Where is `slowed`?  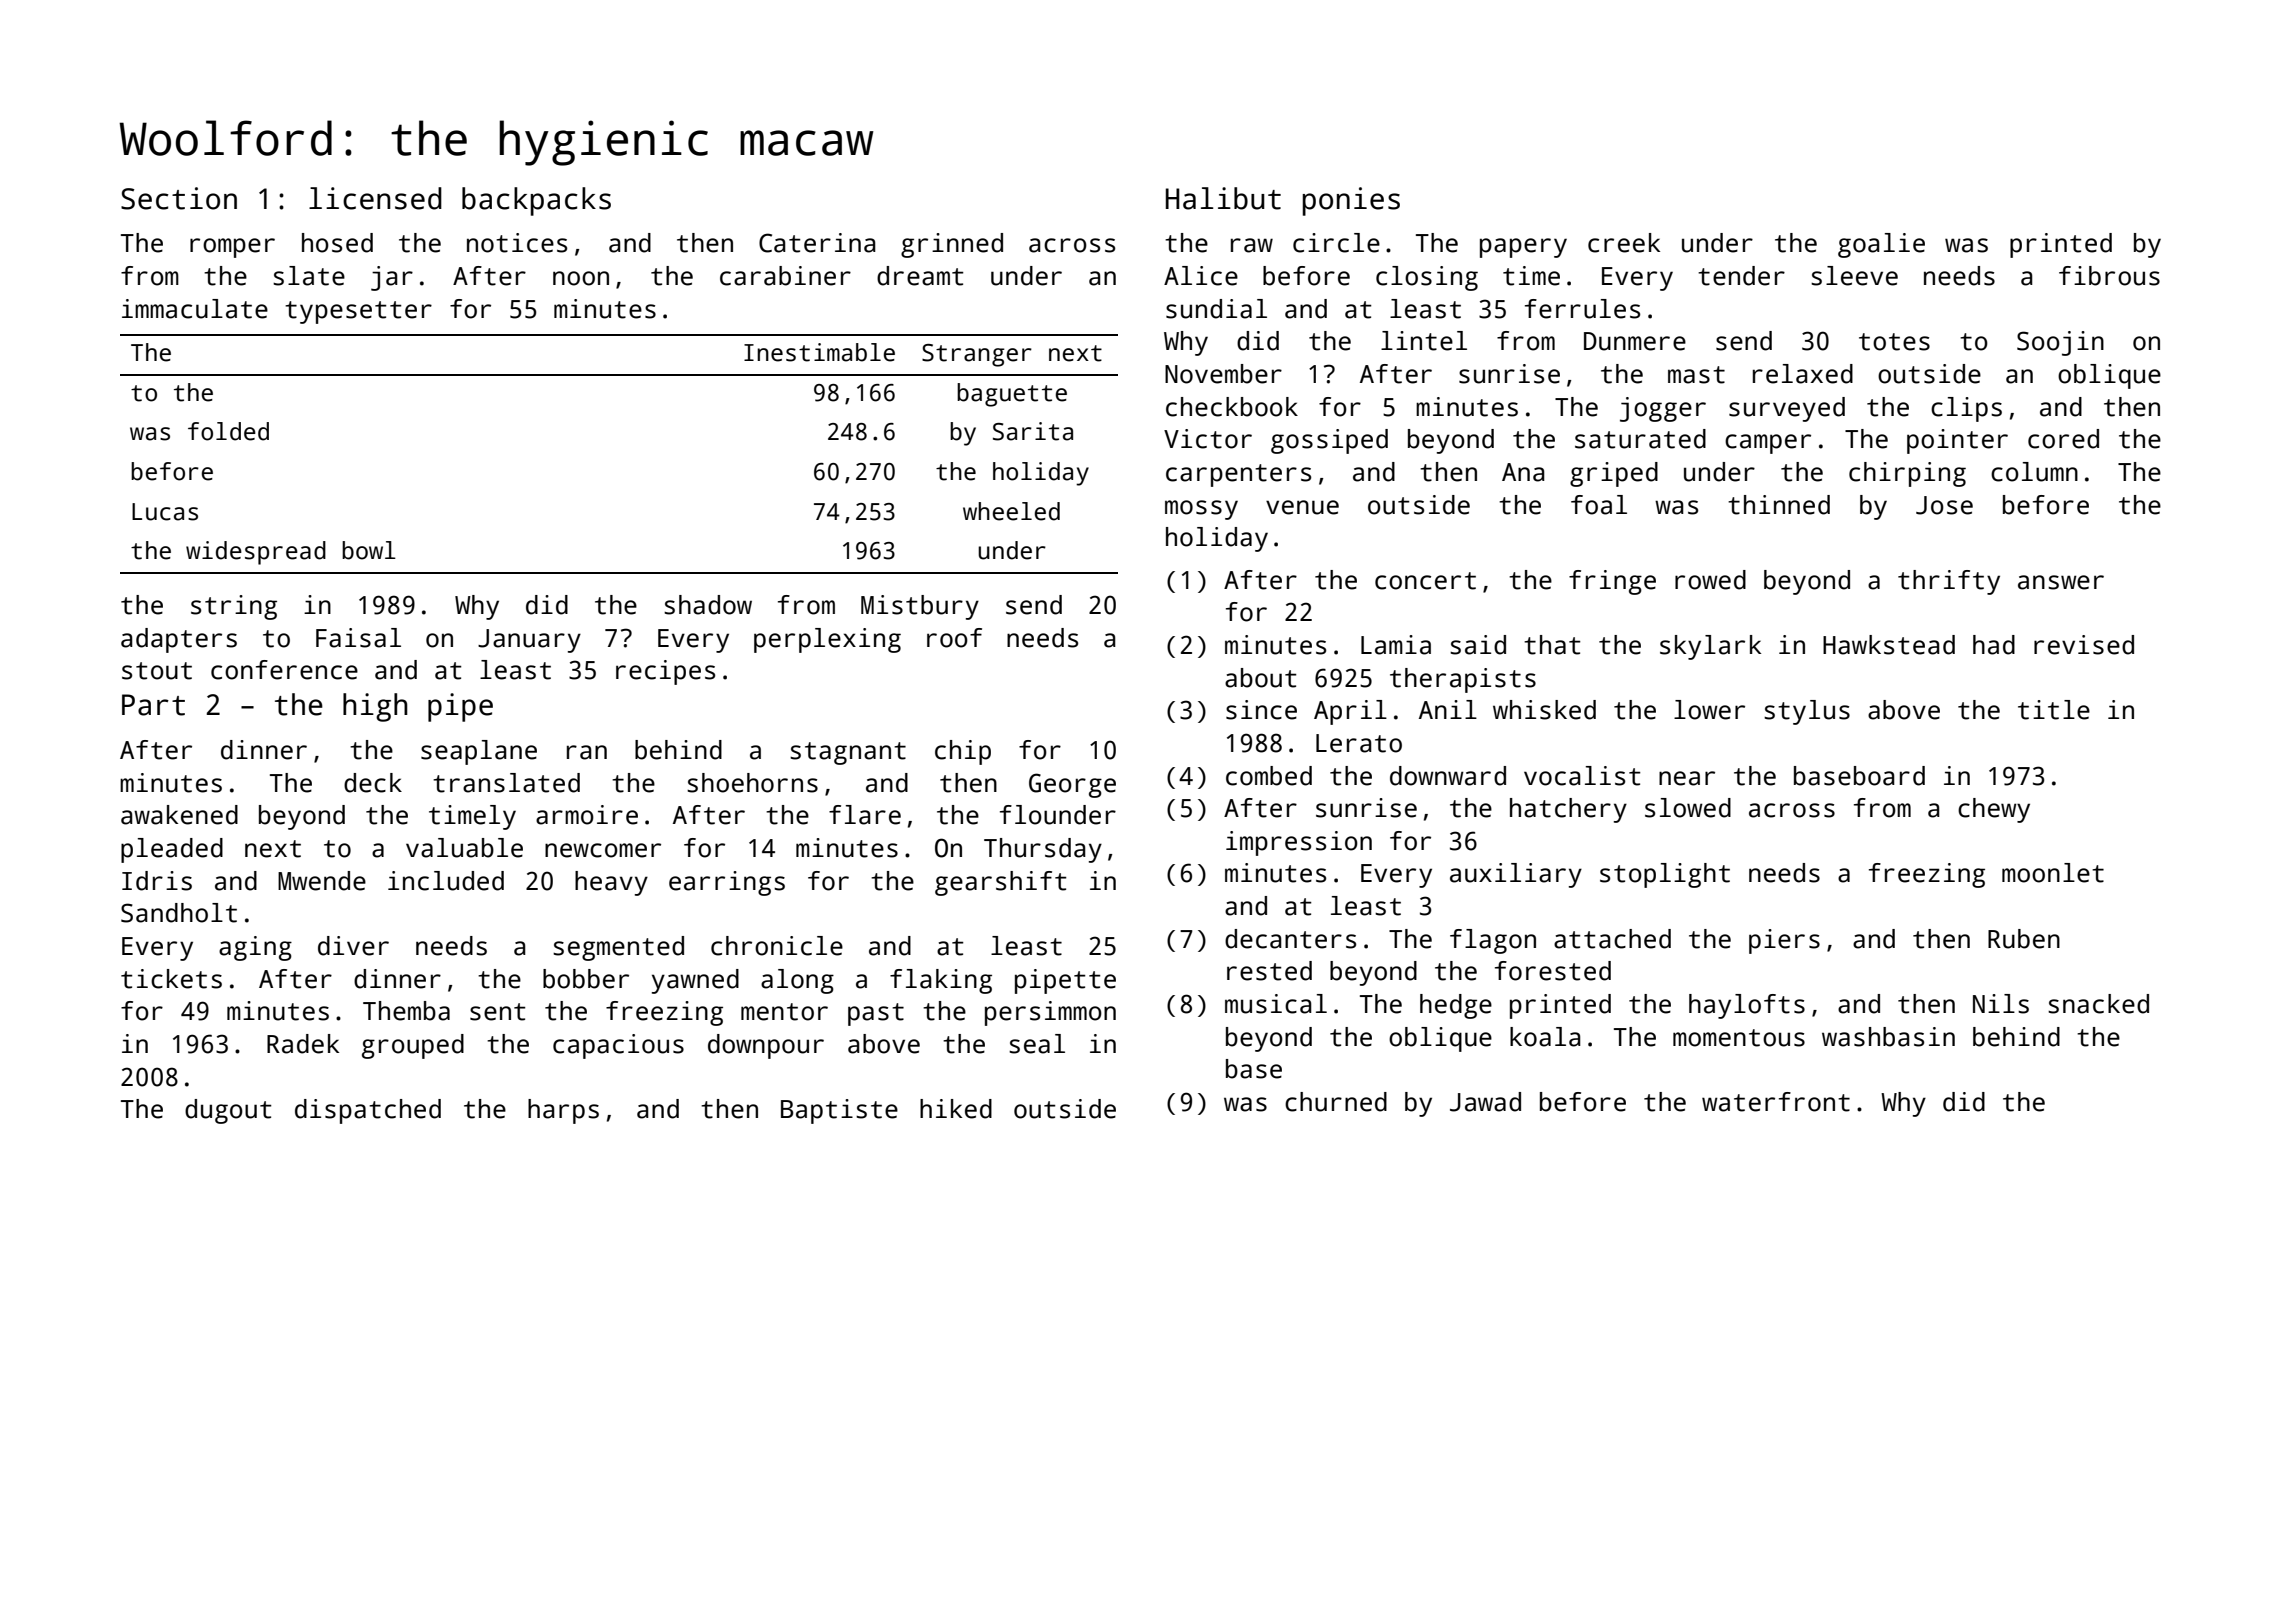
slowed is located at coordinates (1688, 808).
